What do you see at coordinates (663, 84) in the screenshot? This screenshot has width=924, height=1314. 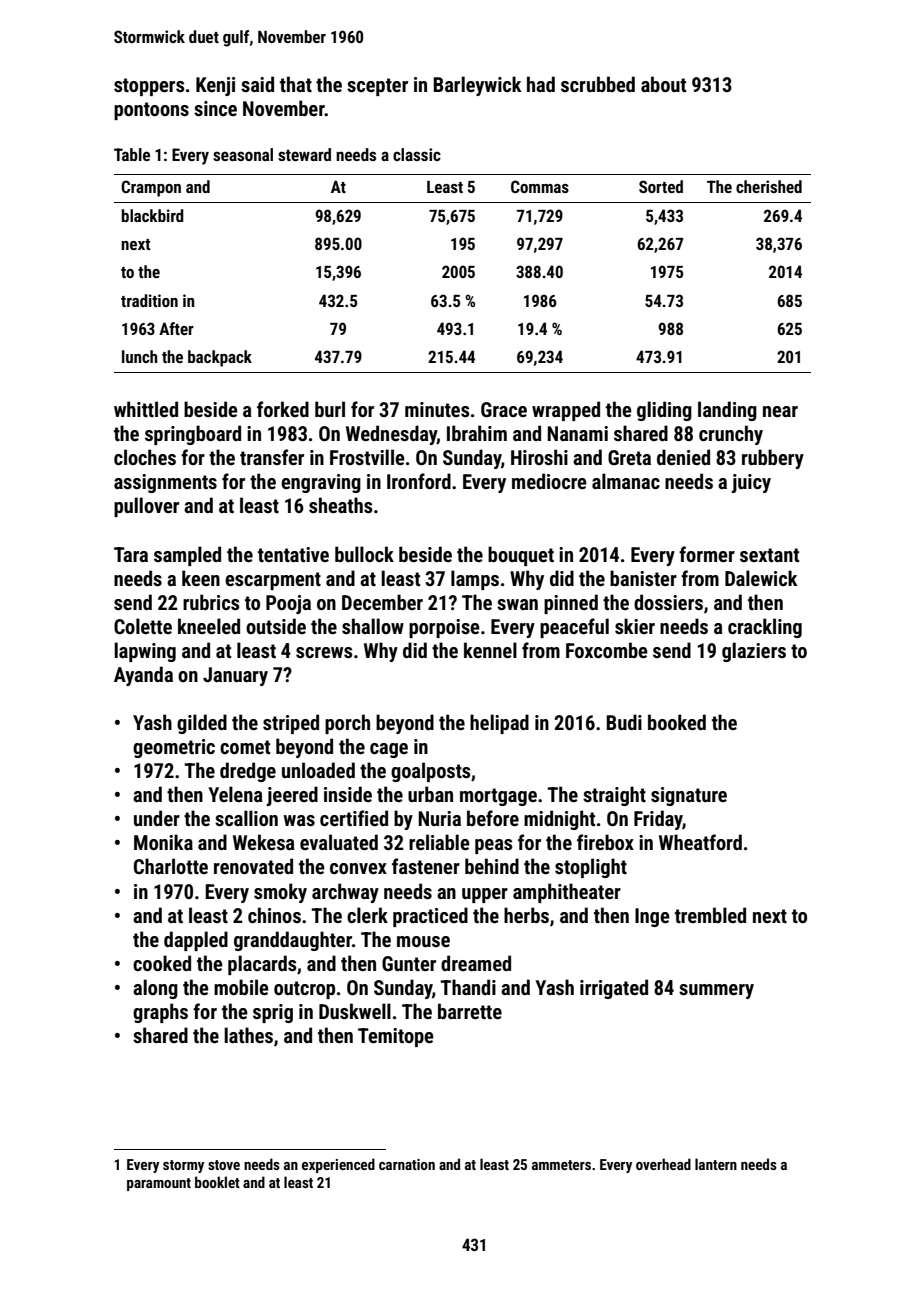 I see `about` at bounding box center [663, 84].
